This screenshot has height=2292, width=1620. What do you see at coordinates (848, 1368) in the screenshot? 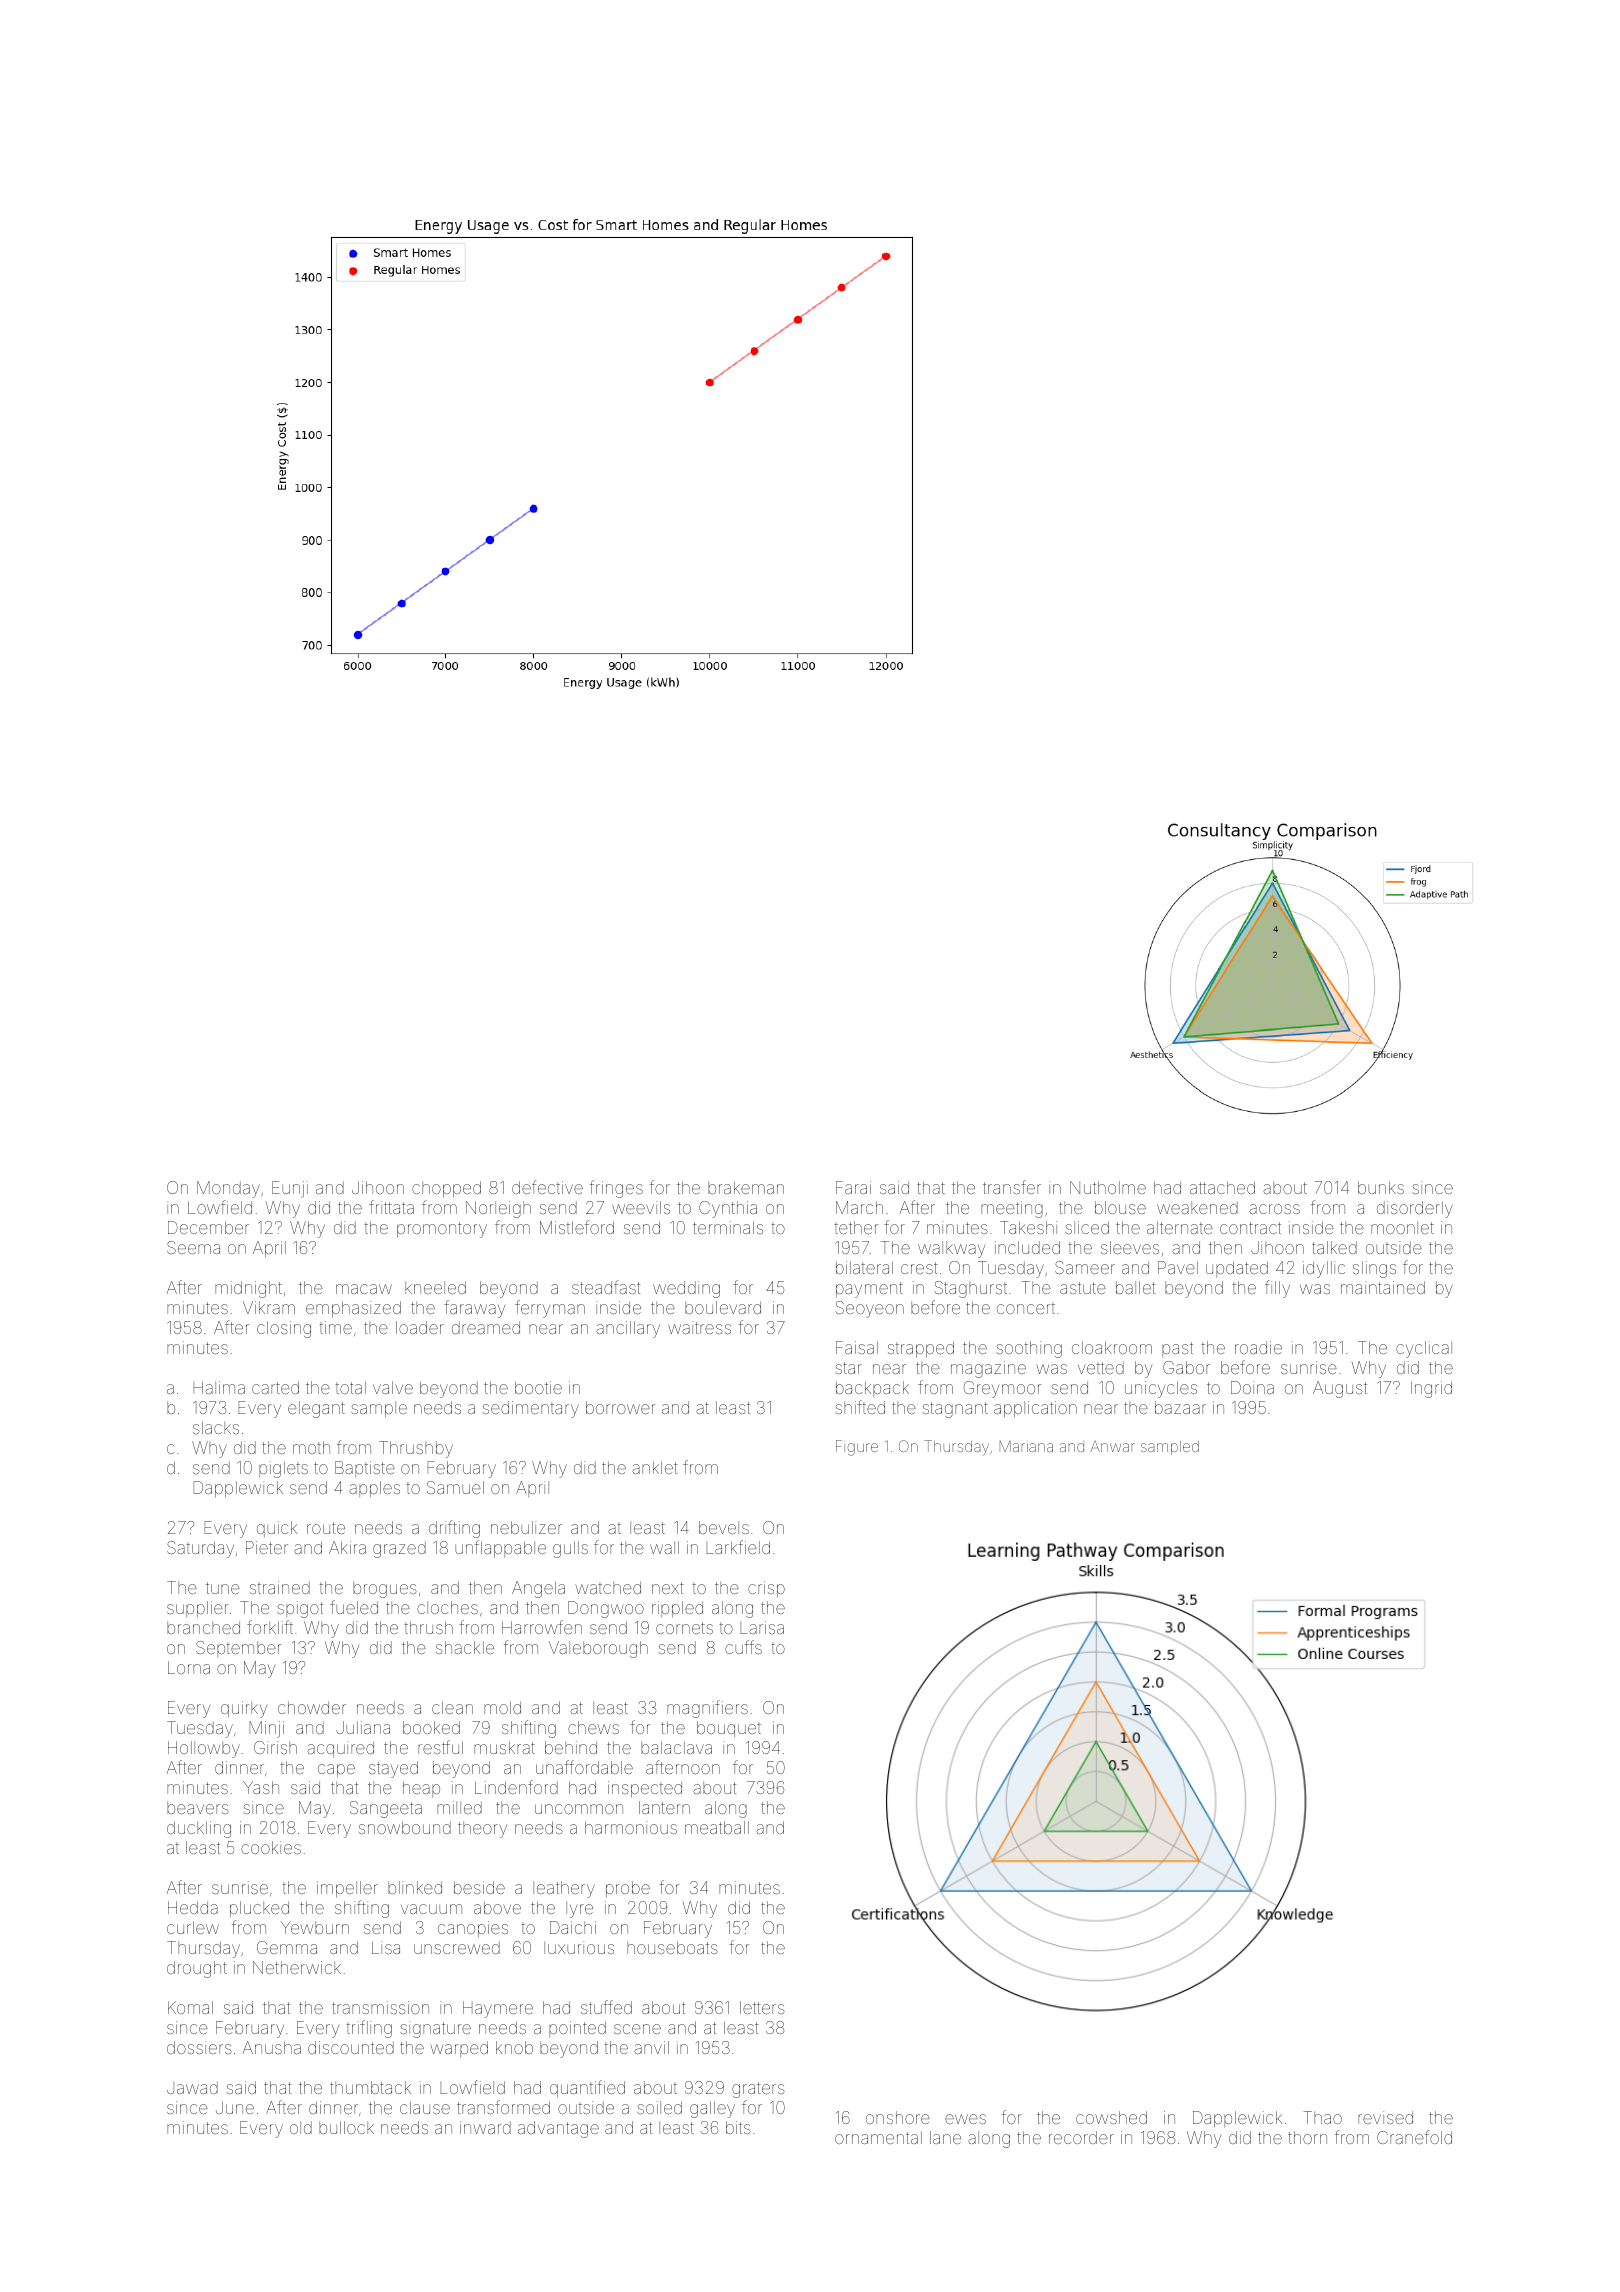
I see `star` at bounding box center [848, 1368].
